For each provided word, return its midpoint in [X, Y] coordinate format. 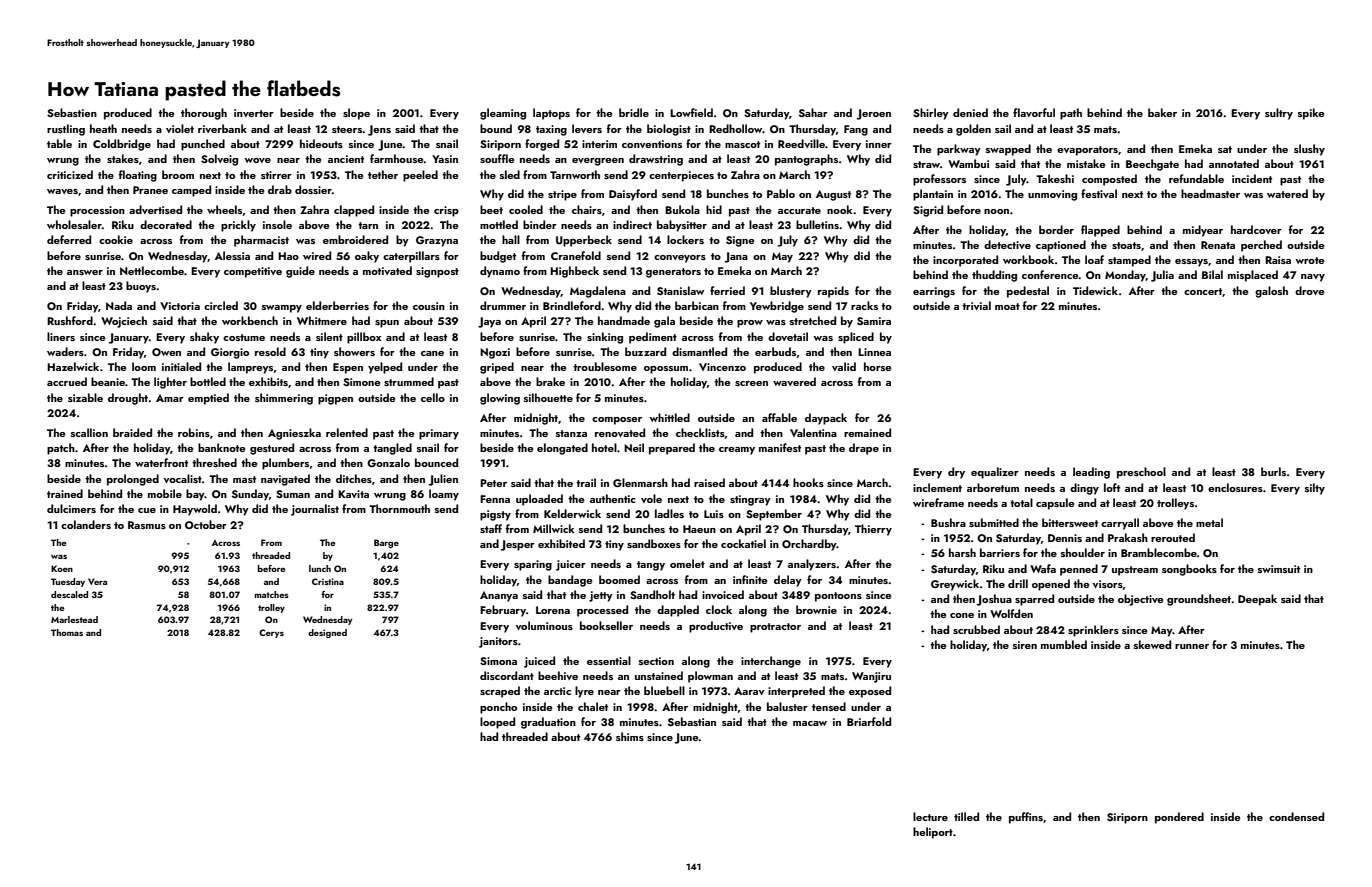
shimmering [284, 399]
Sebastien [72, 112]
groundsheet [1199, 600]
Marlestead [74, 619]
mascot [742, 144]
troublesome [605, 366]
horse [878, 366]
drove [1310, 290]
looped [497, 723]
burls [1273, 471]
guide [300, 272]
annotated [1234, 163]
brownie [816, 609]
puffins [1026, 818]
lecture [930, 816]
